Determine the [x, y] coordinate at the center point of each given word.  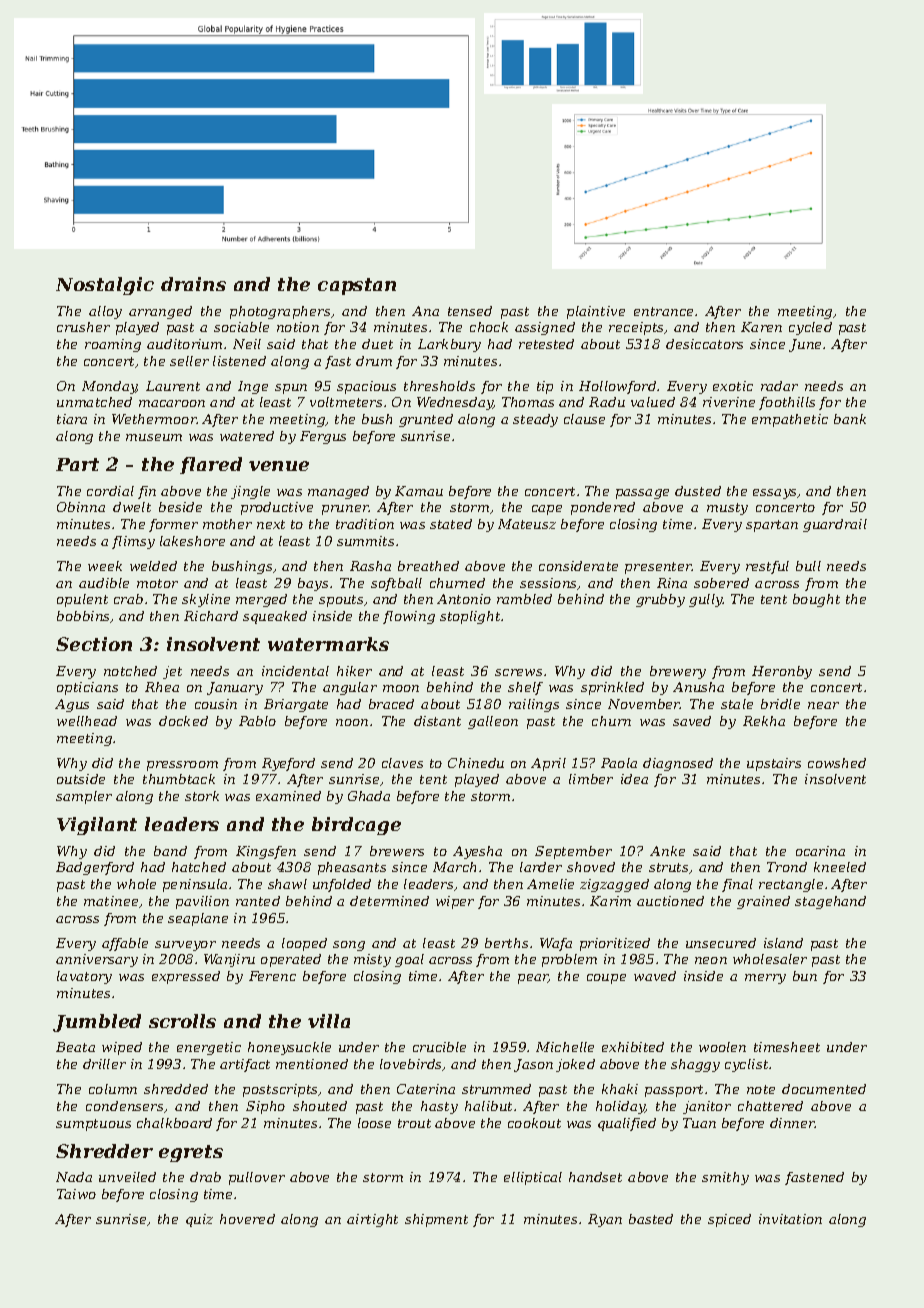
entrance [663, 311]
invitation [790, 1219]
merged [261, 600]
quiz [199, 1220]
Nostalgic [105, 286]
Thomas [528, 402]
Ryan [605, 1220]
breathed [428, 566]
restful [767, 567]
